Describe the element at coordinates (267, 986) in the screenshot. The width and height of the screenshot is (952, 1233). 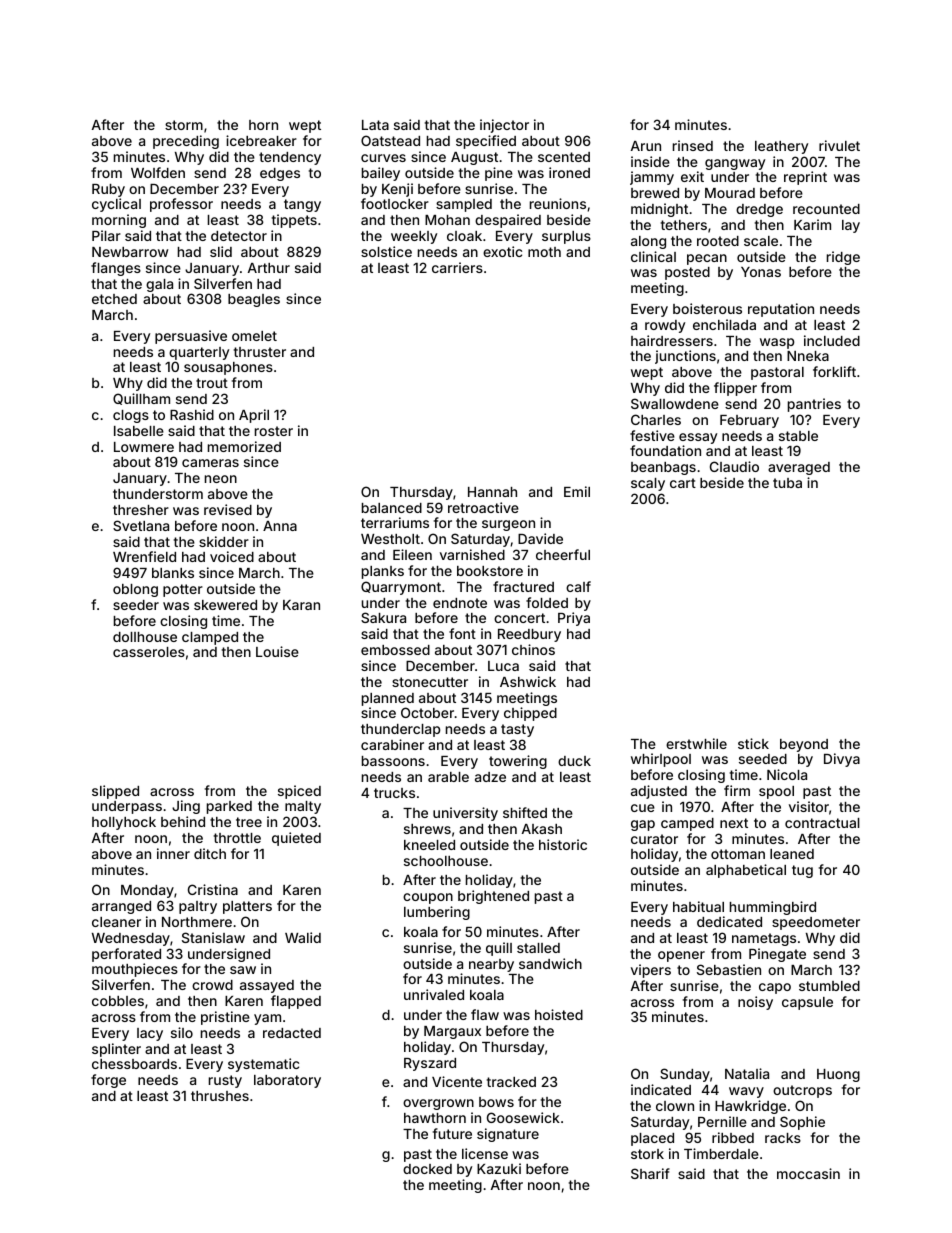
I see `assayed` at that location.
